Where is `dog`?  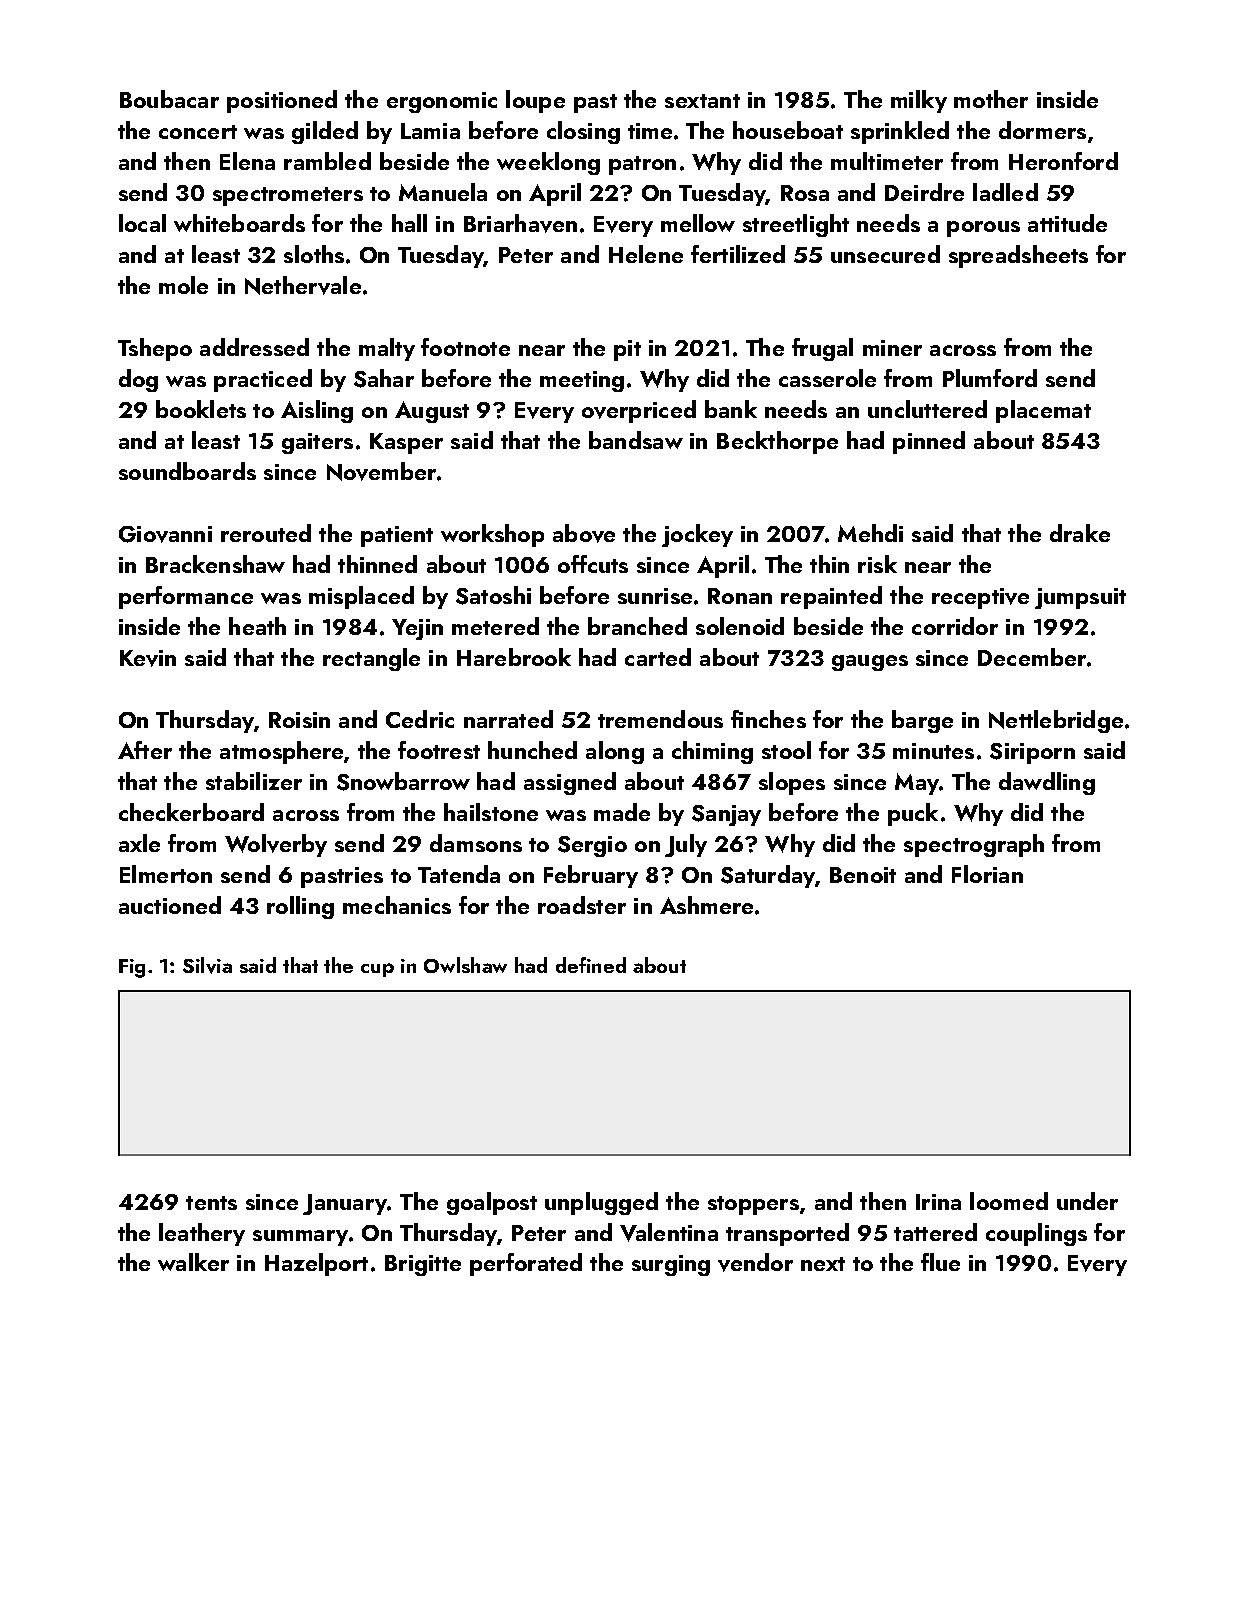
dog is located at coordinates (138, 380).
